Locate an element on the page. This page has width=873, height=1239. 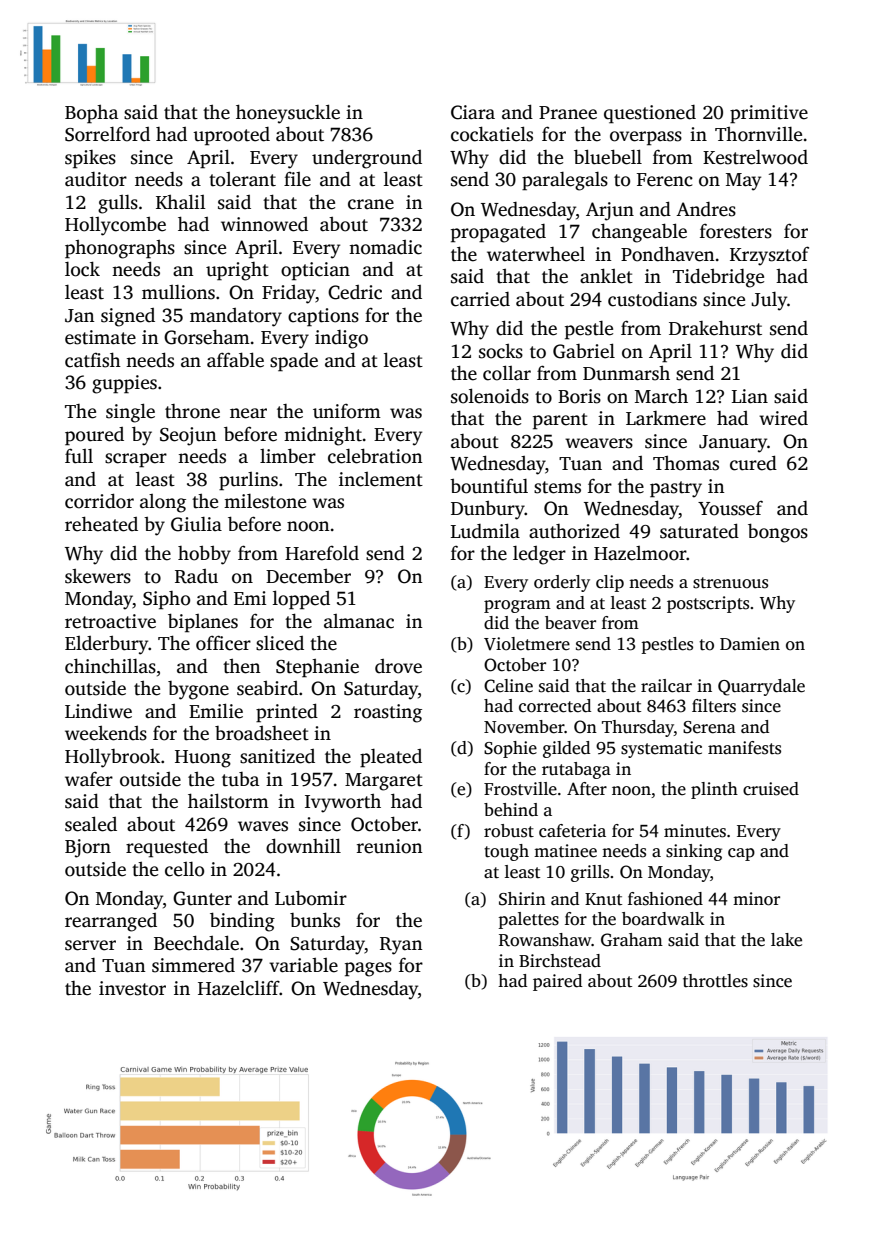
Dunmarsh is located at coordinates (626, 373).
